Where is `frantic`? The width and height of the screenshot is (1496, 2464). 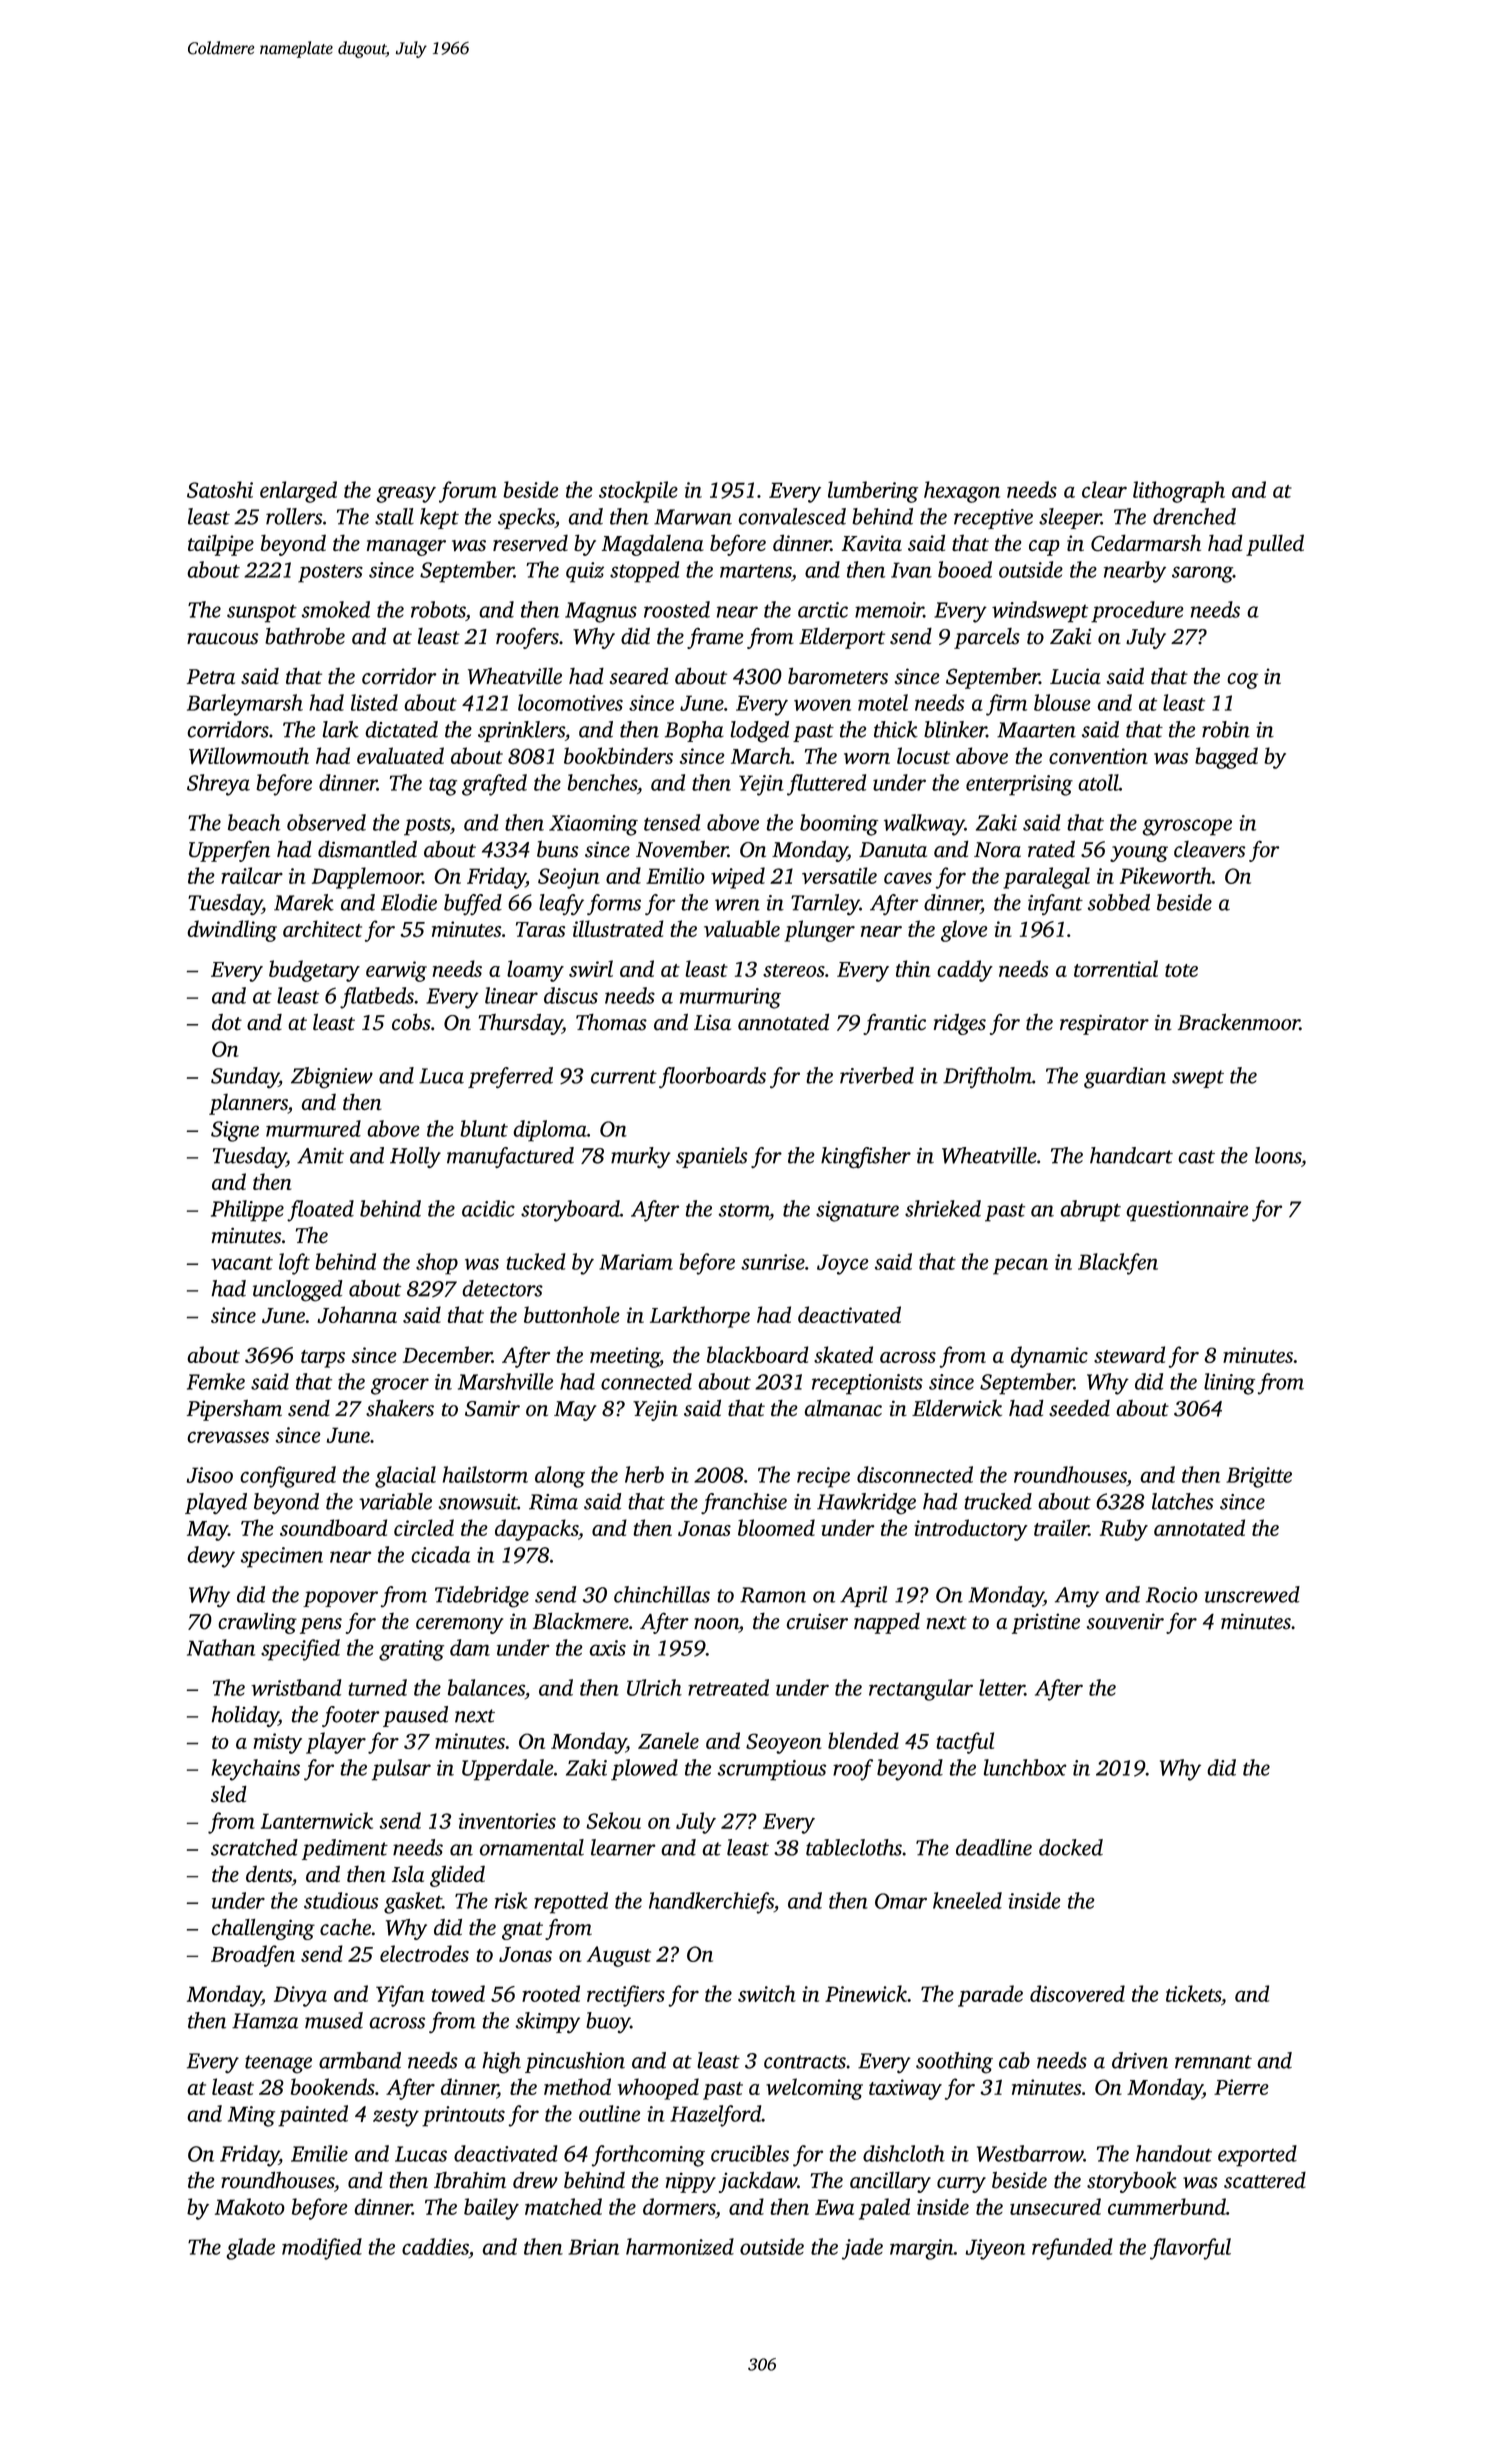
frantic is located at coordinates (894, 1024).
